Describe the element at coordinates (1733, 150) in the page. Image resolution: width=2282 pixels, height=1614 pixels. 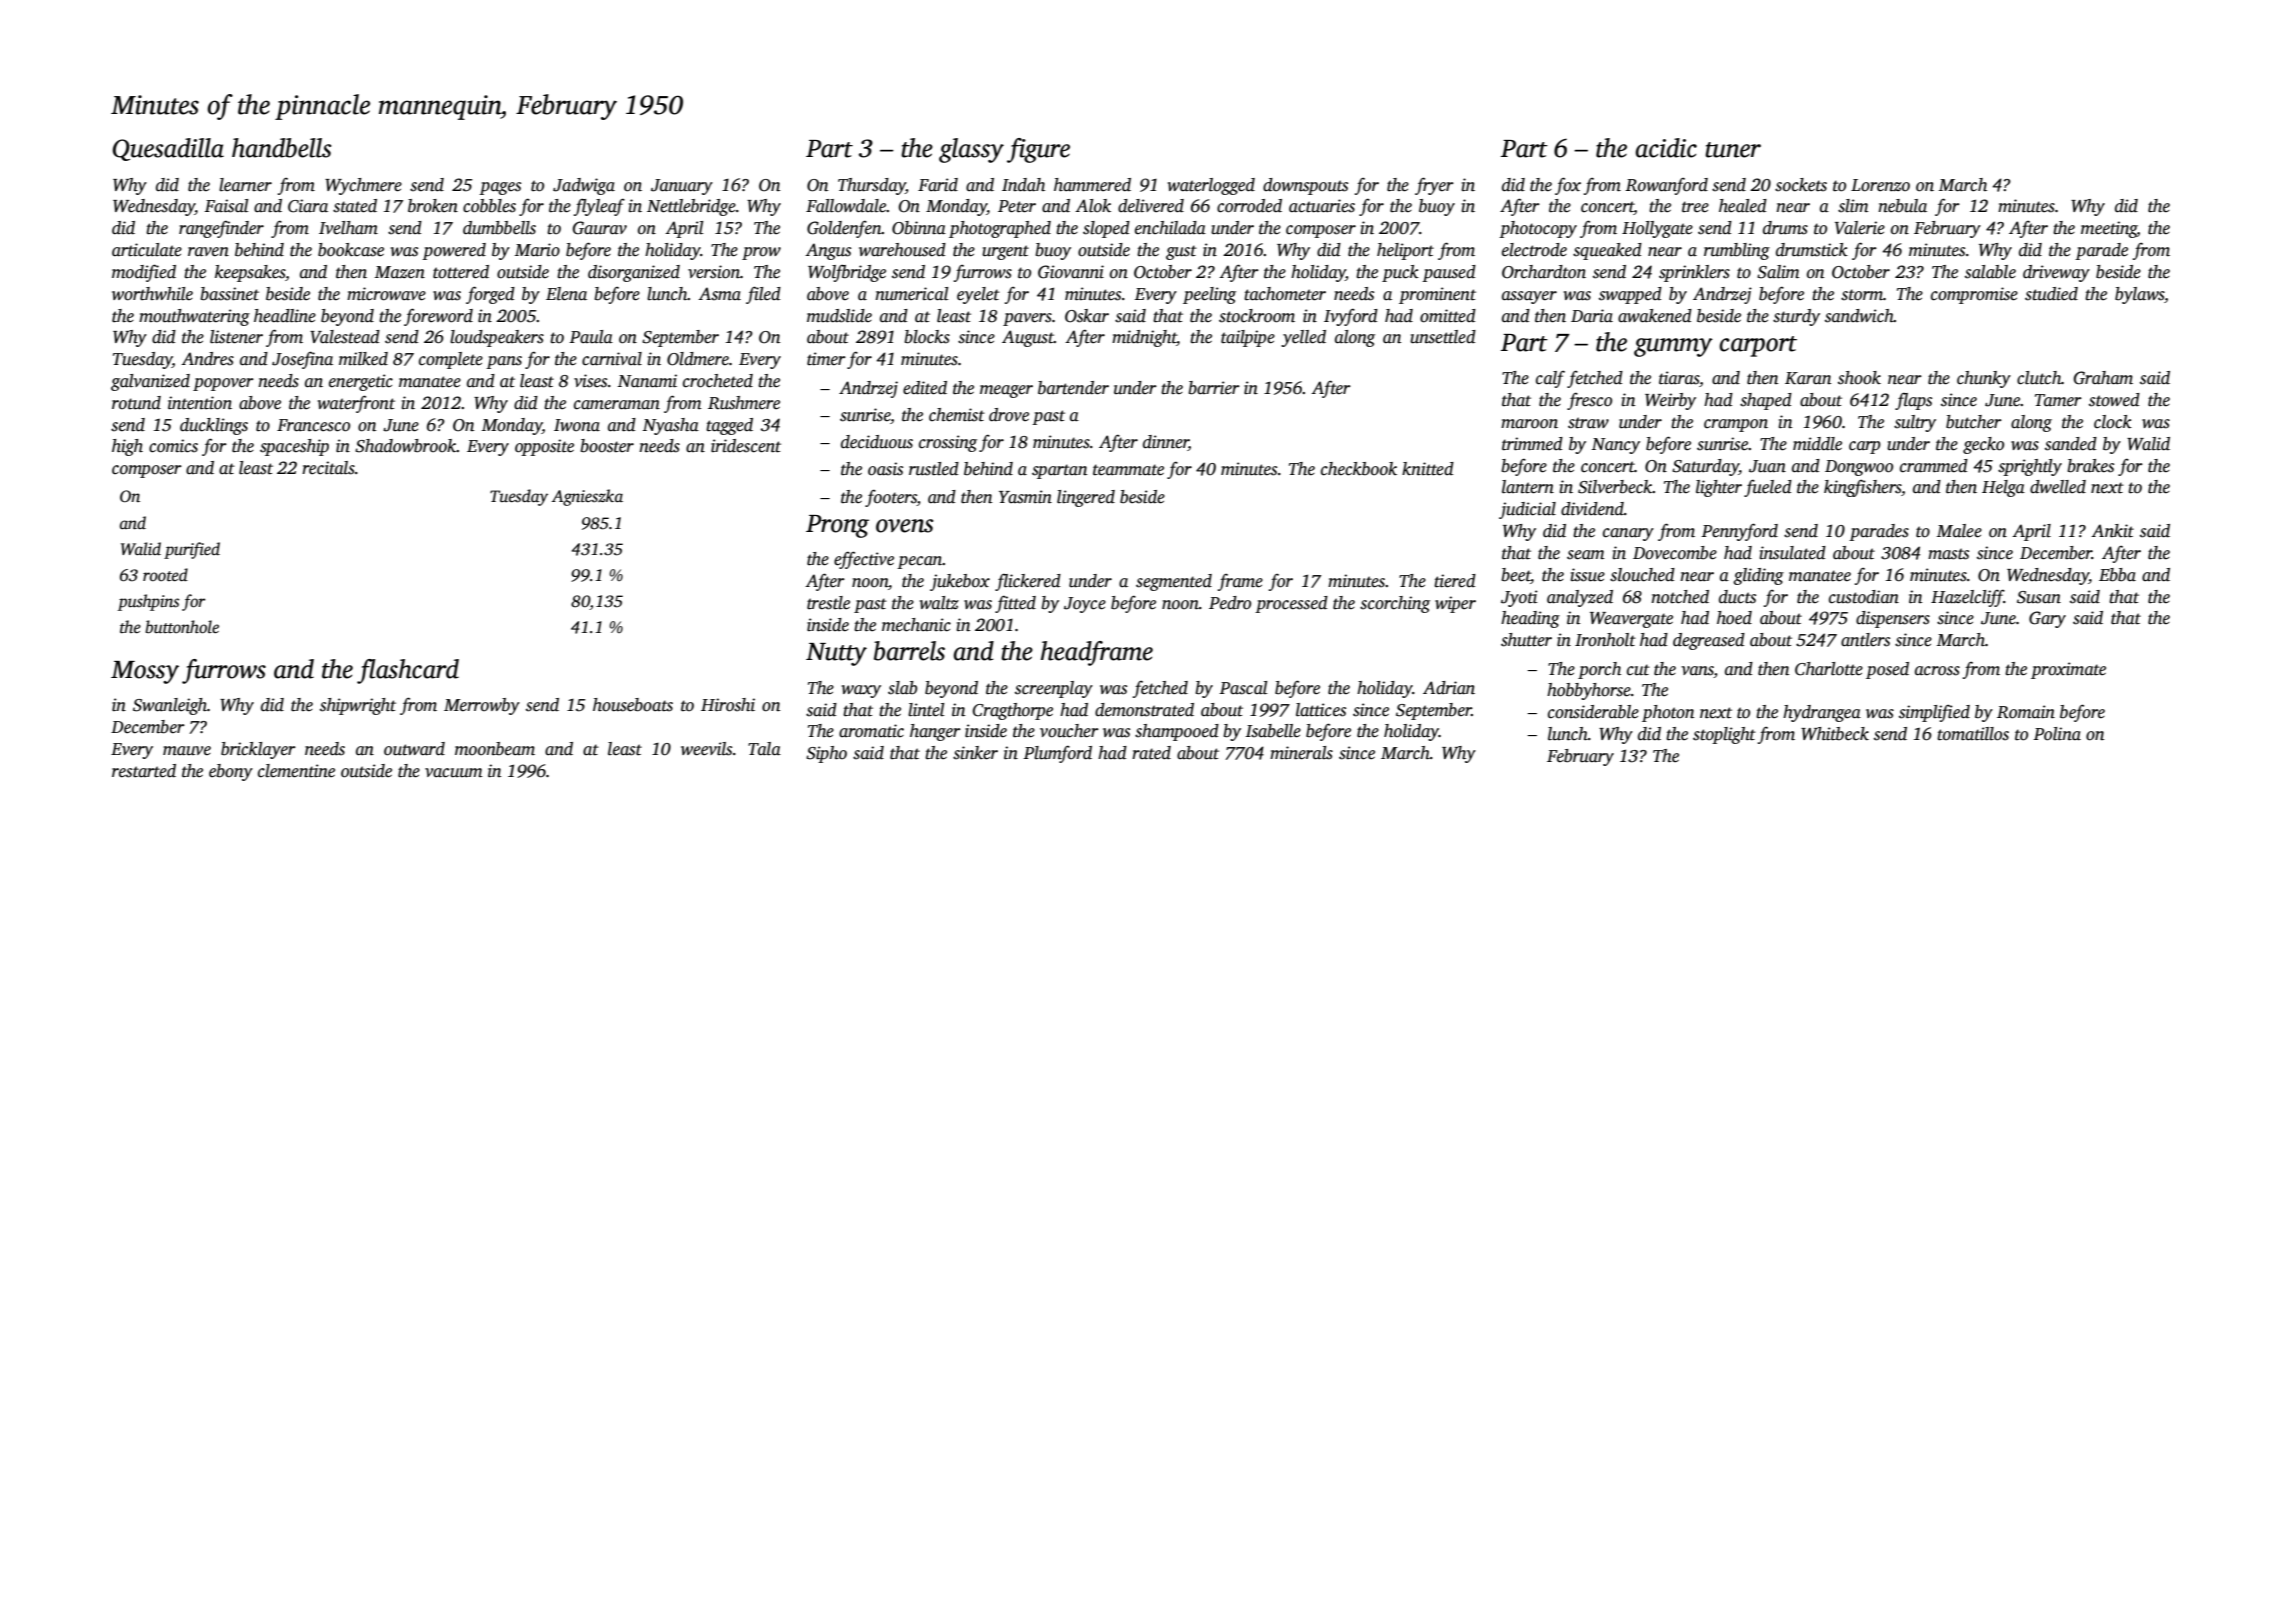
I see `tuner` at that location.
